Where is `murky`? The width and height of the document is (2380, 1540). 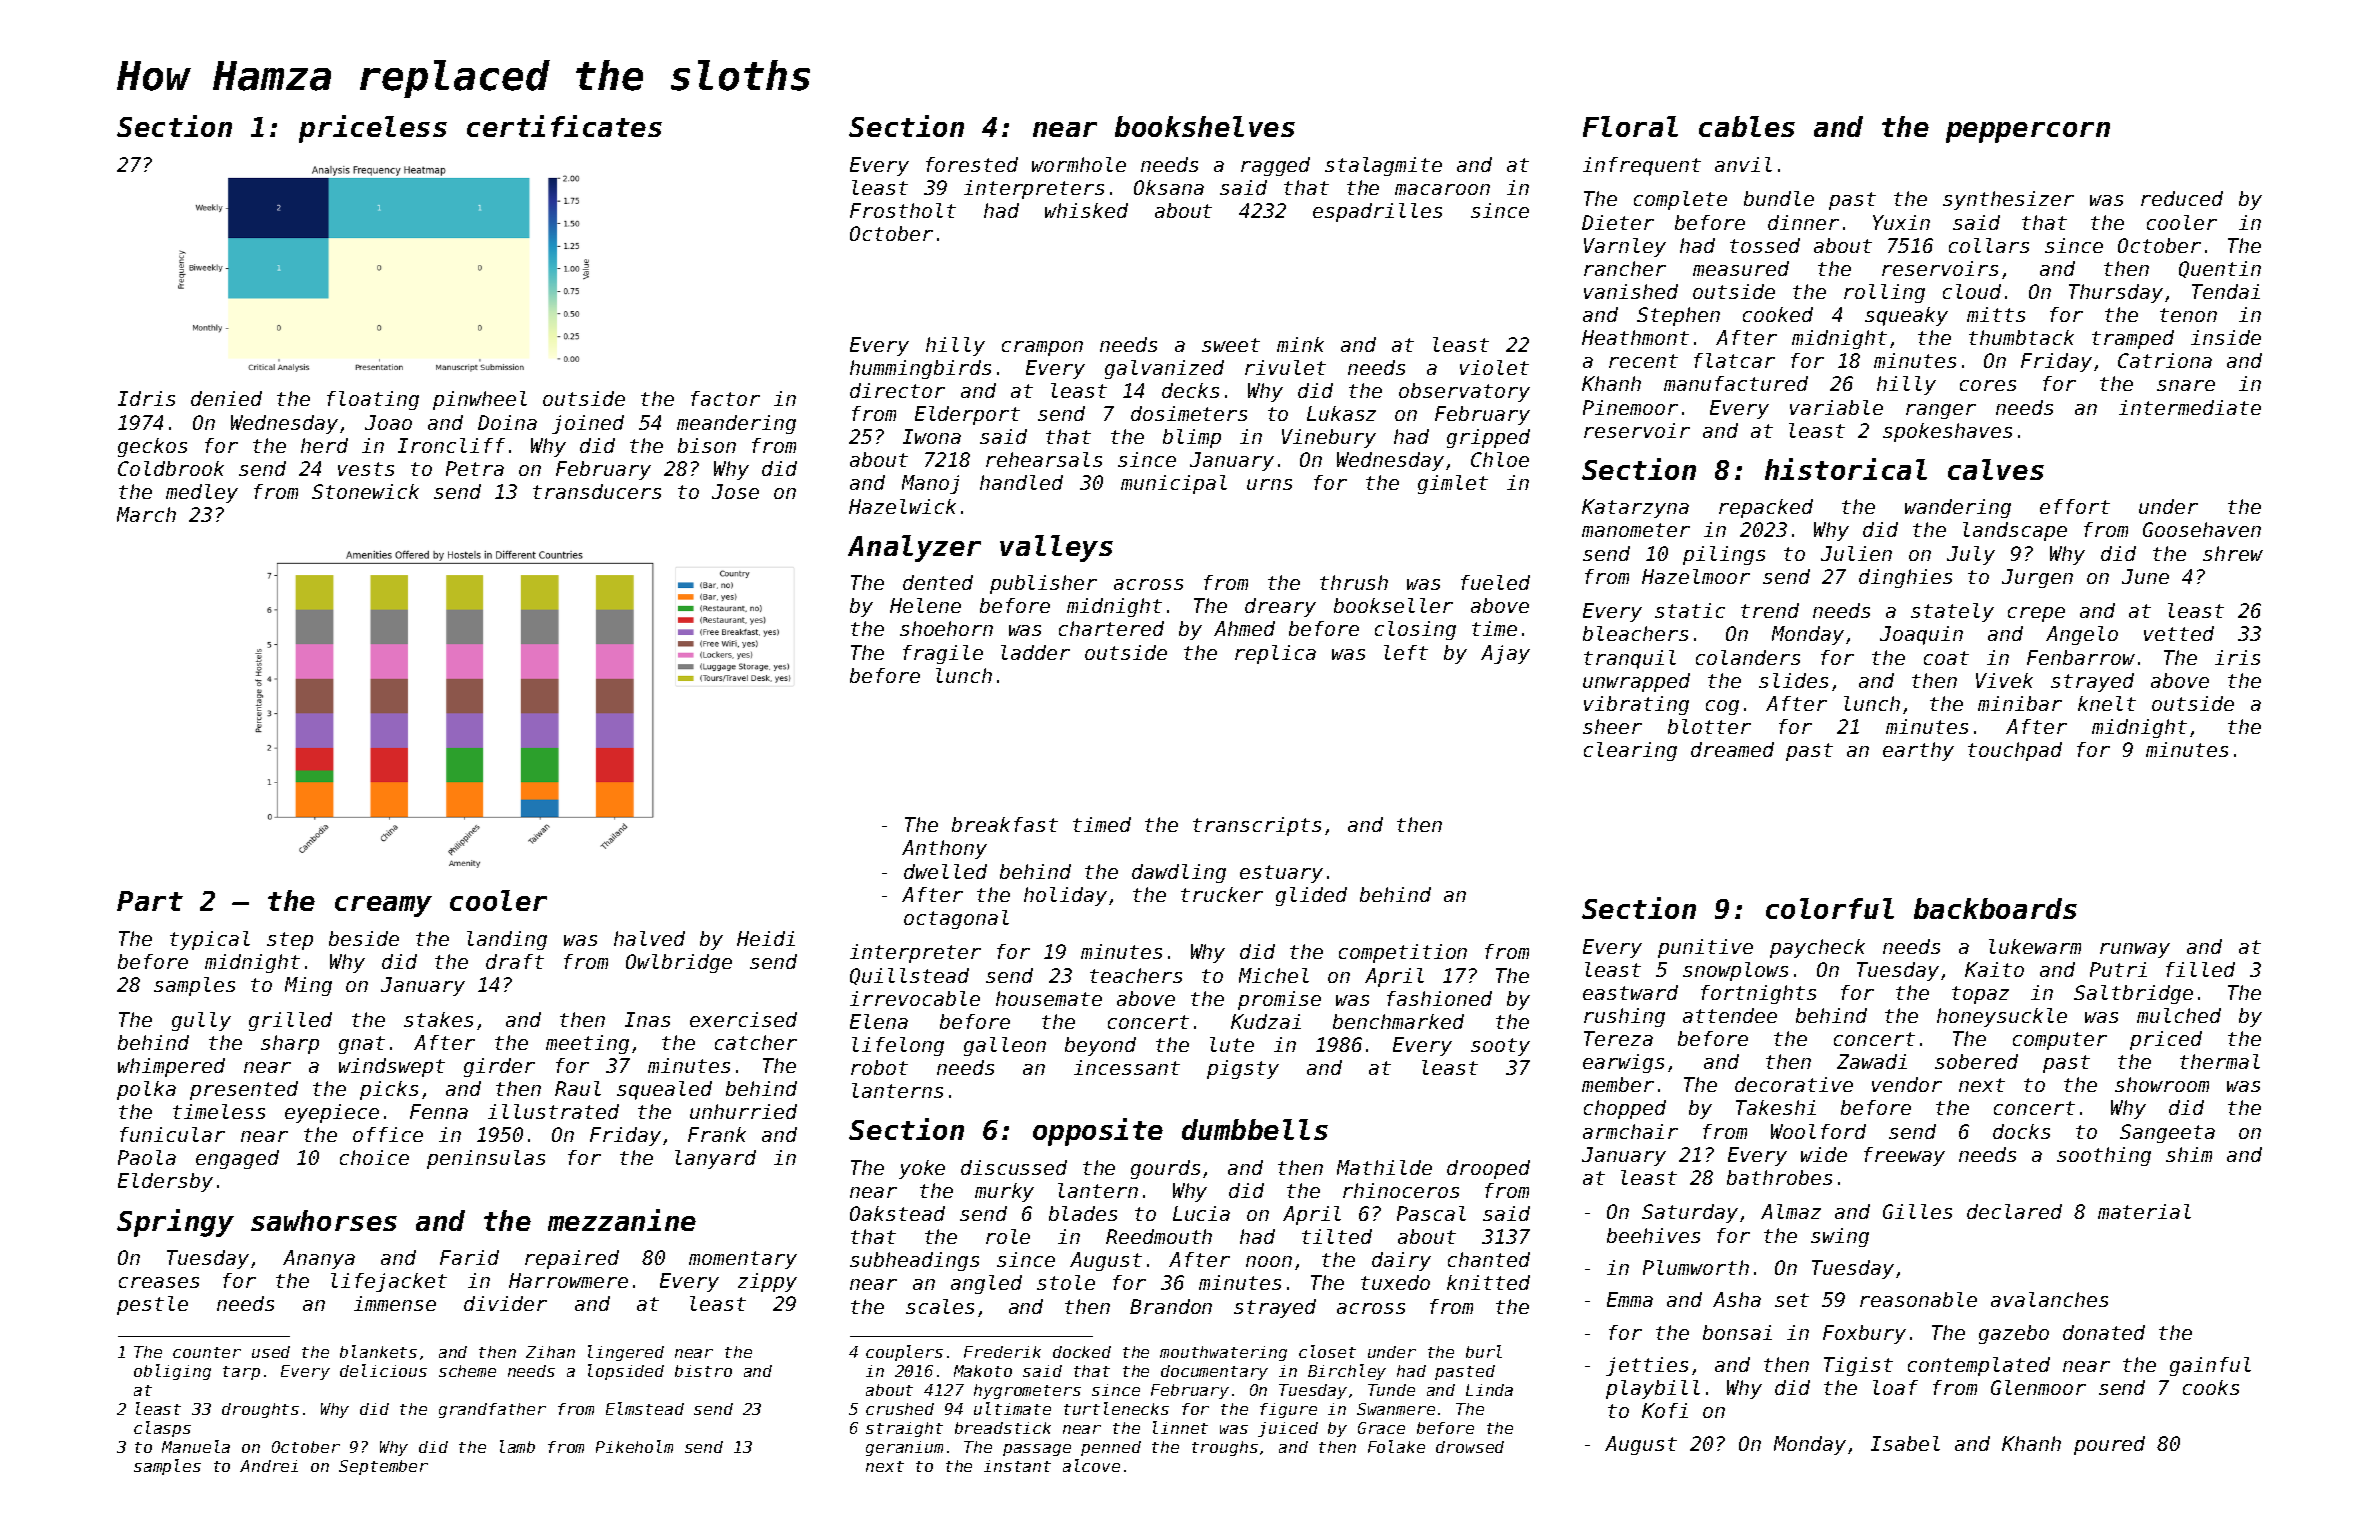 murky is located at coordinates (1004, 1192).
